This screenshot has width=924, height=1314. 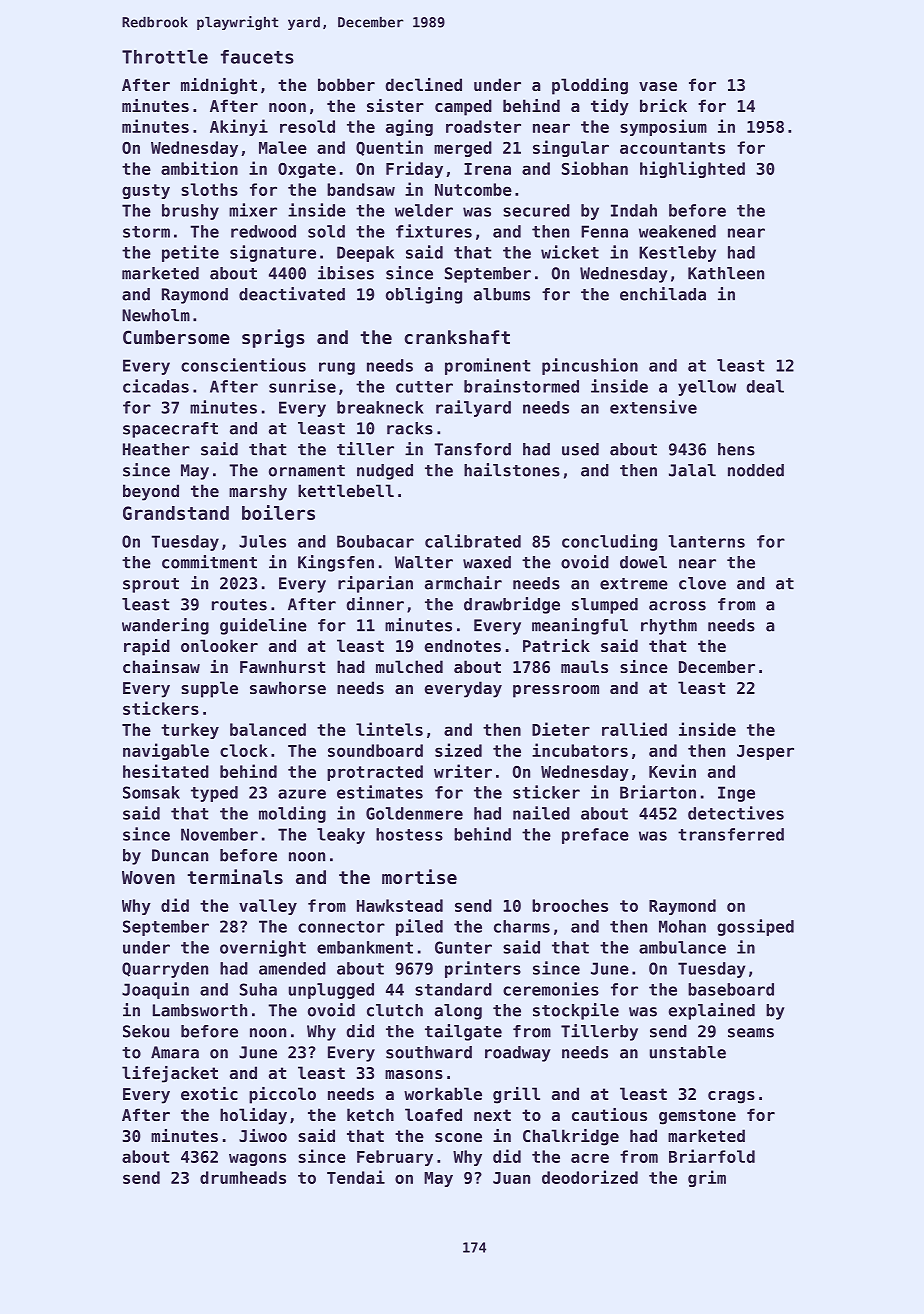 What do you see at coordinates (257, 57) in the screenshot?
I see `faucets` at bounding box center [257, 57].
